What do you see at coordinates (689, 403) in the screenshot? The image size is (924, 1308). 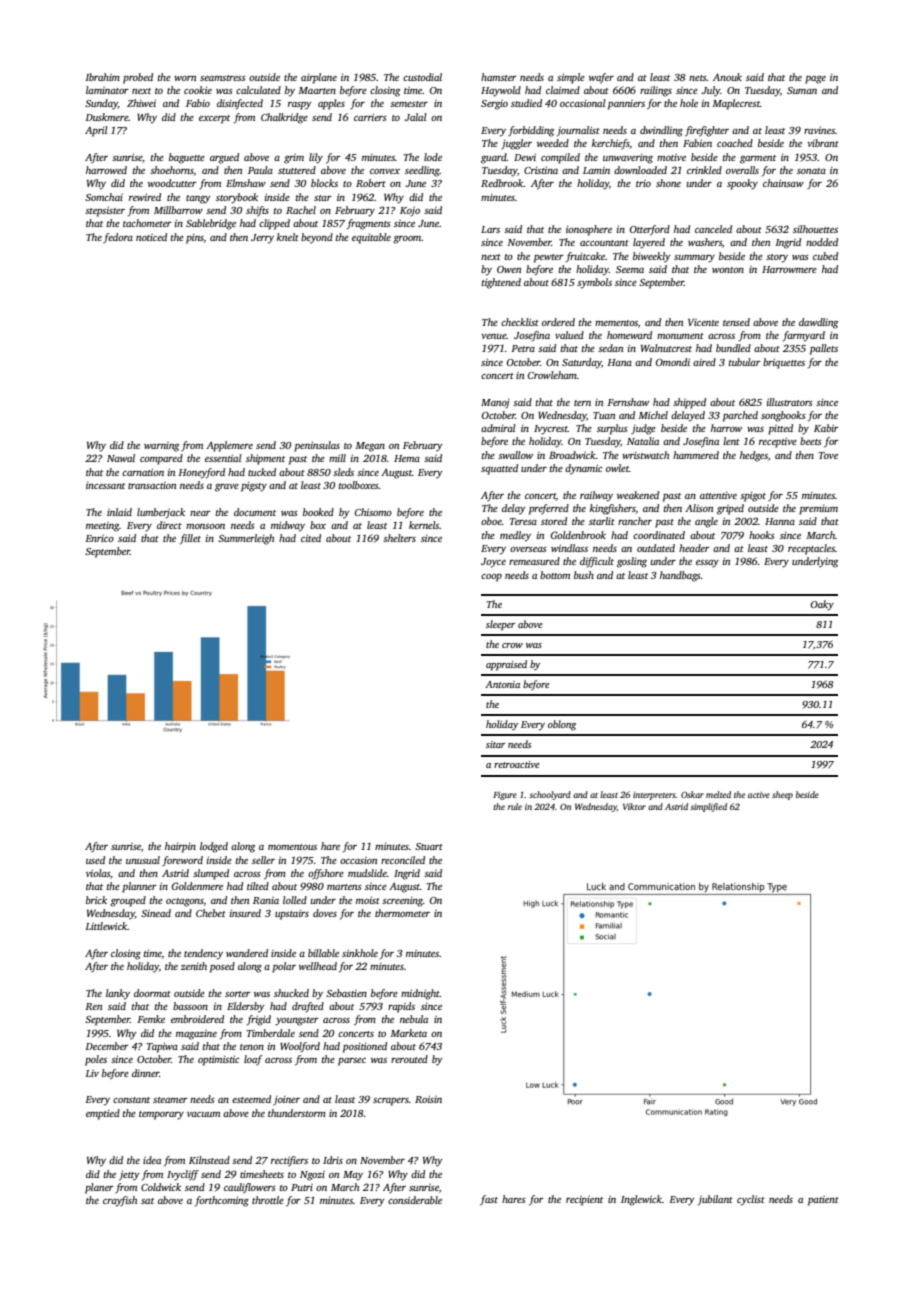 I see `shipped` at bounding box center [689, 403].
